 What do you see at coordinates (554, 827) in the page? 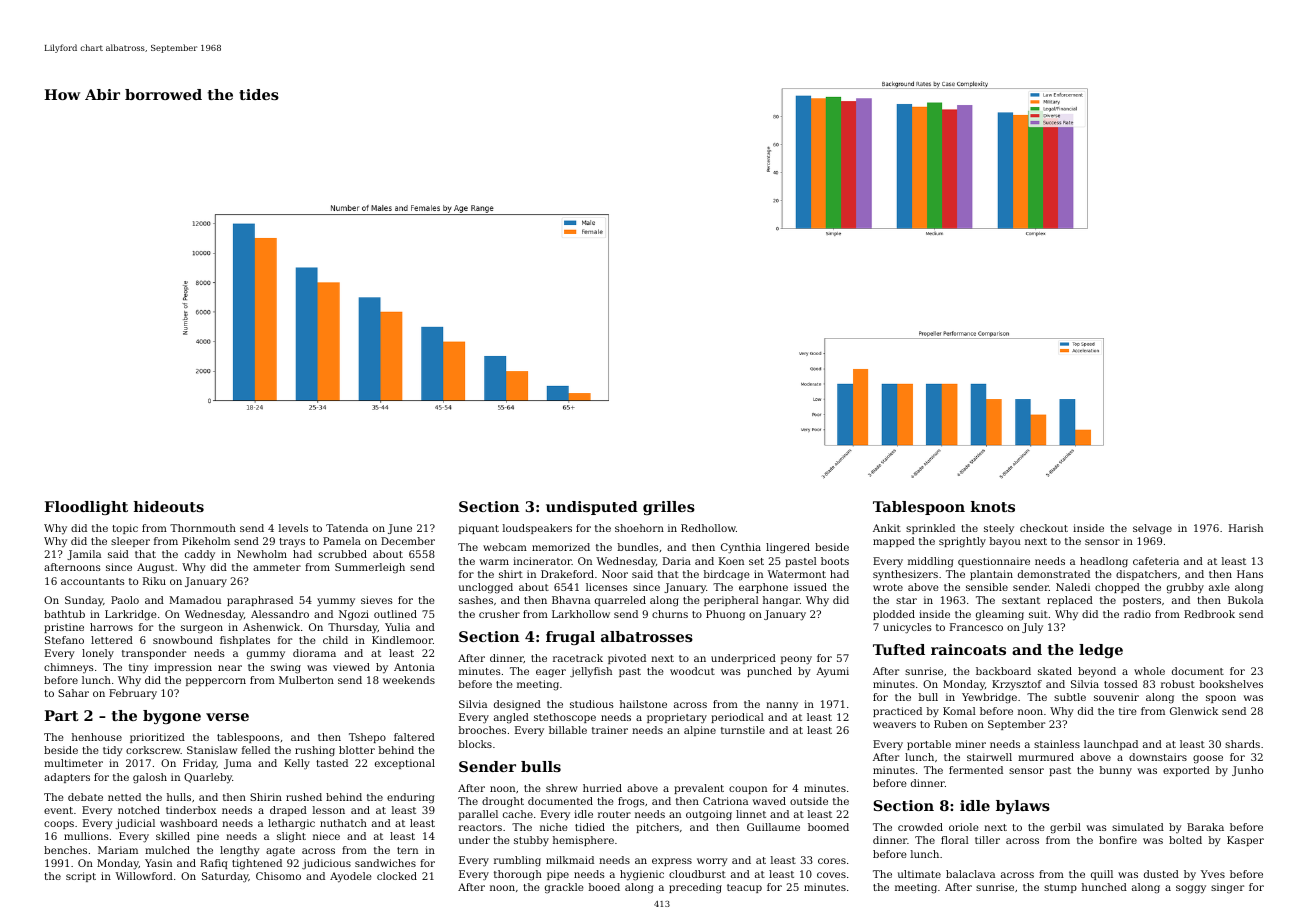
I see `niche` at bounding box center [554, 827].
